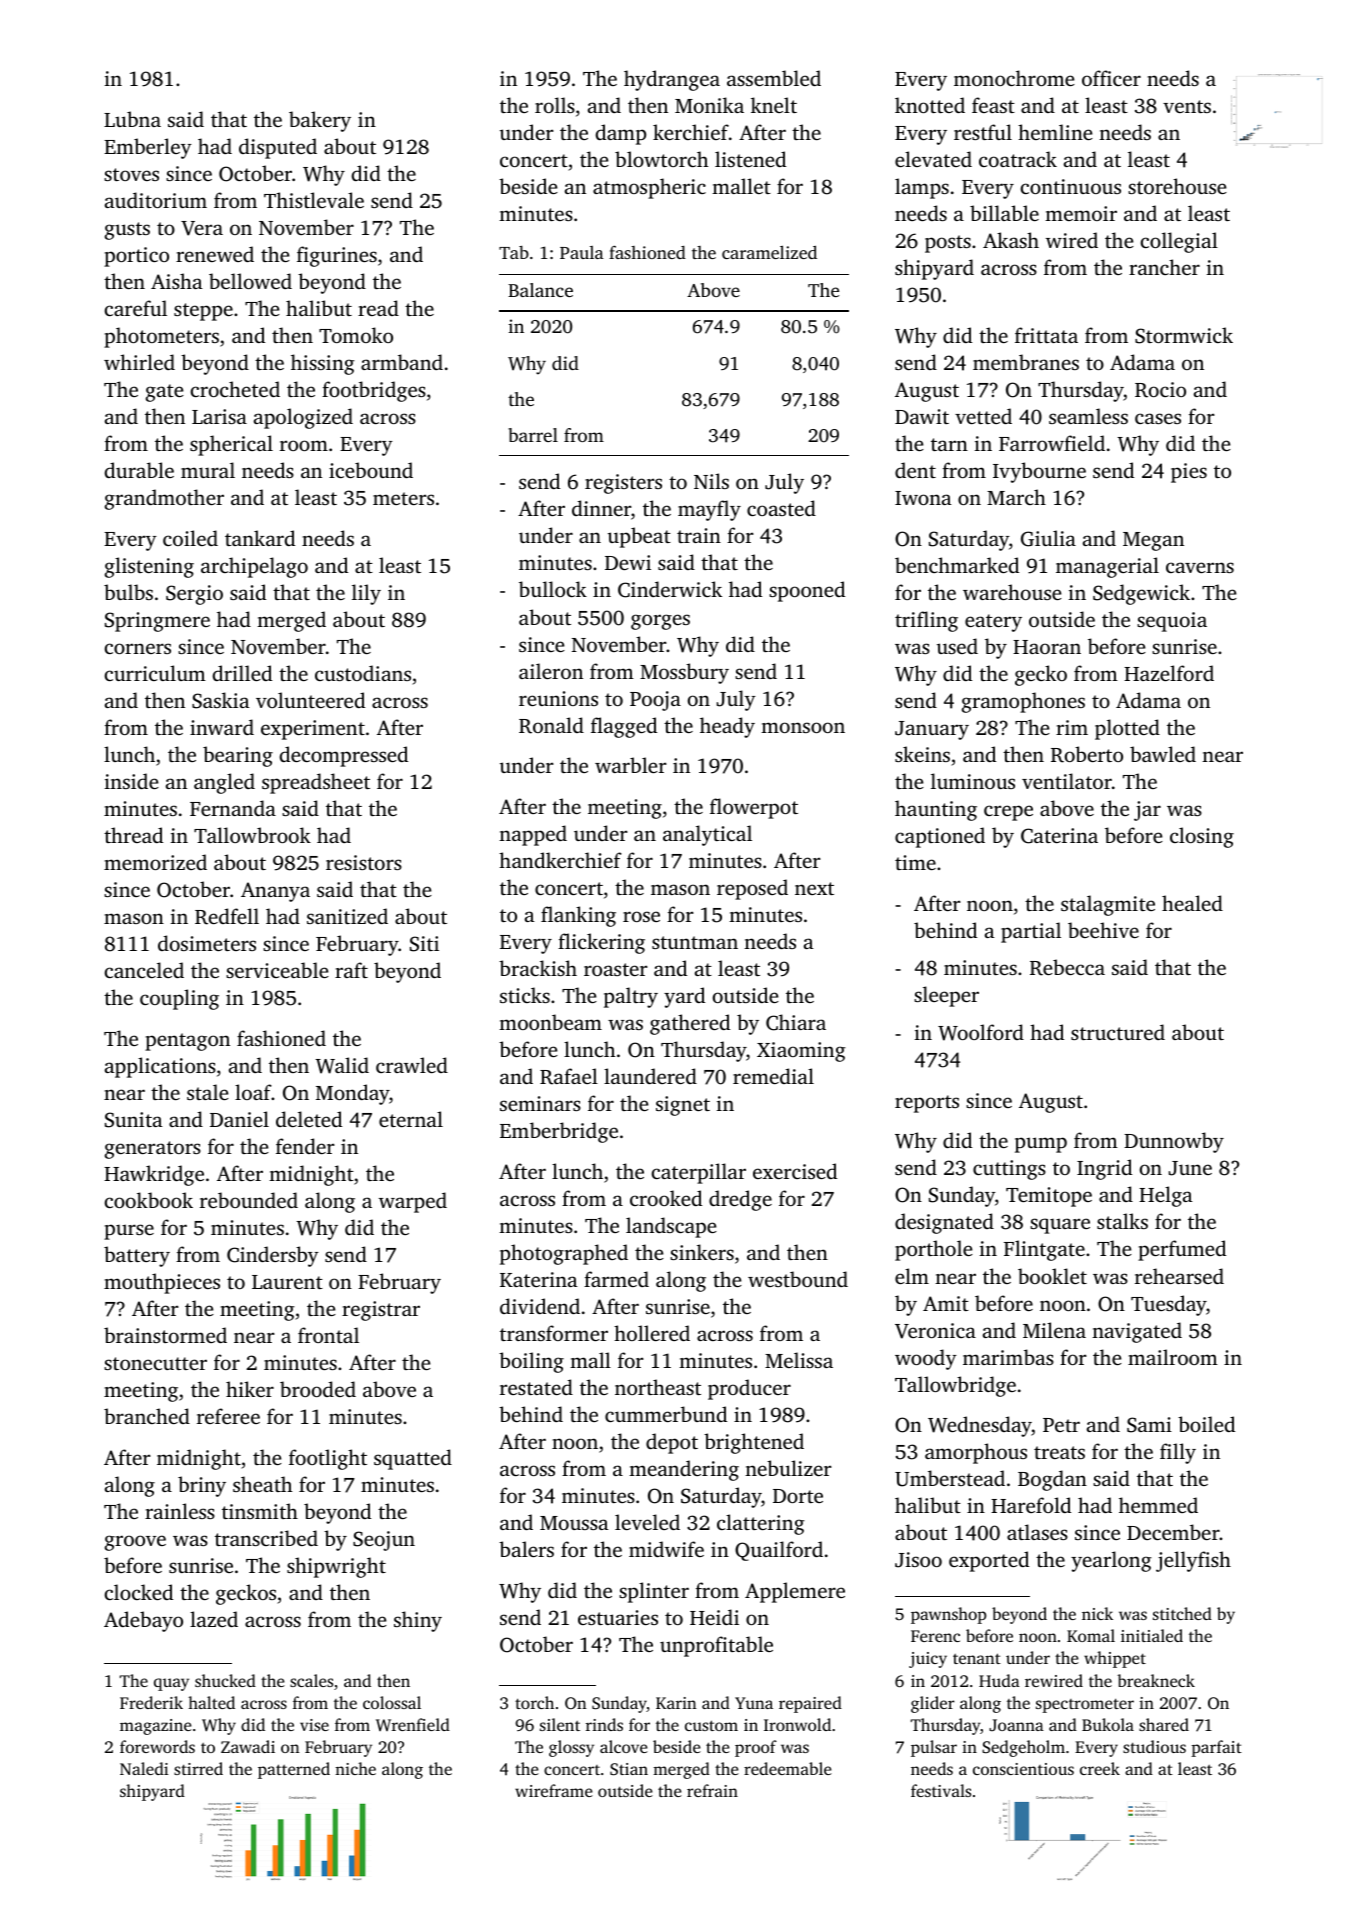 The image size is (1348, 1907). I want to click on Lubna, so click(132, 119).
